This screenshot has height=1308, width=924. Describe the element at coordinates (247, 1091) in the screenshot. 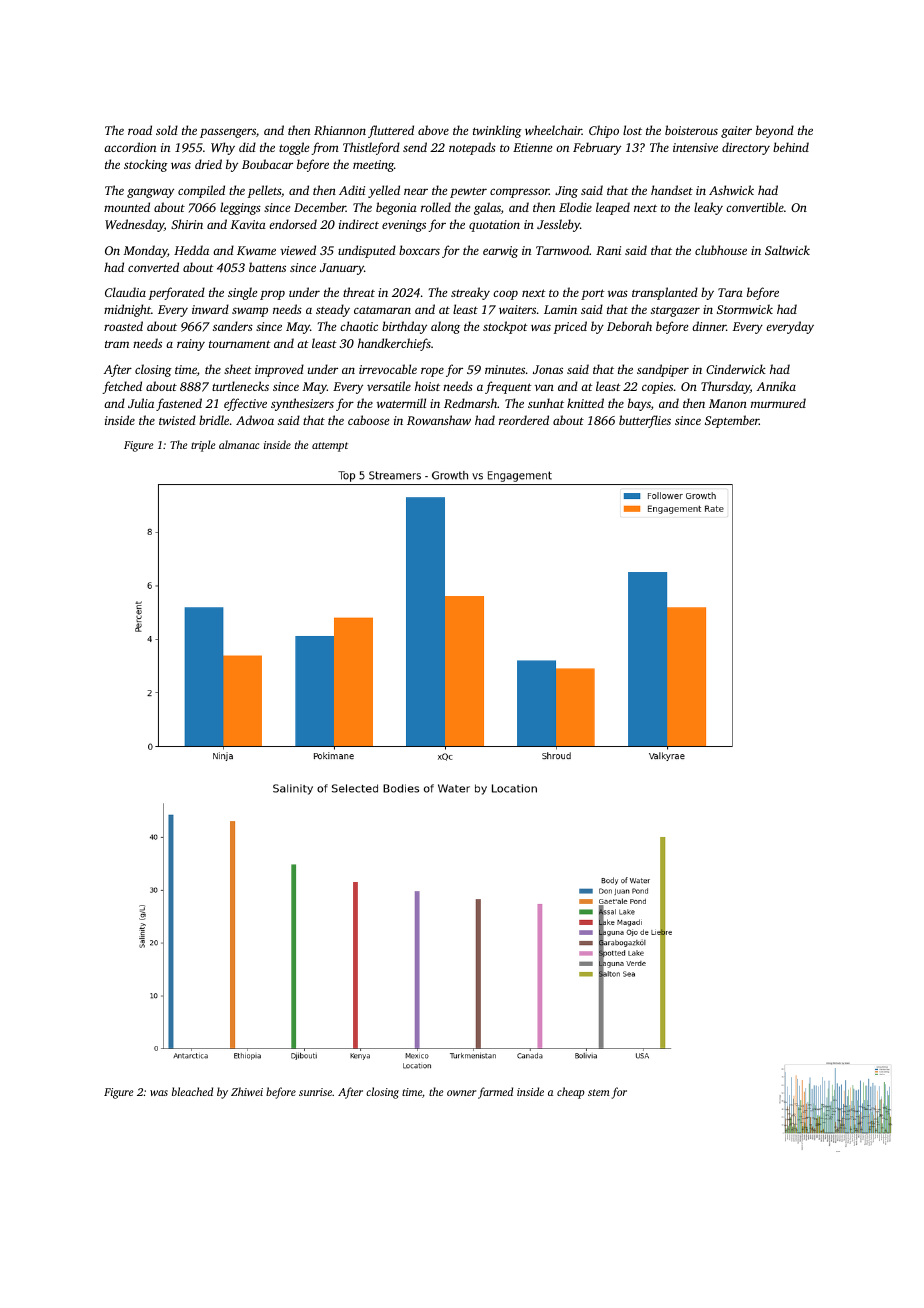

I see `Zhiwei` at that location.
